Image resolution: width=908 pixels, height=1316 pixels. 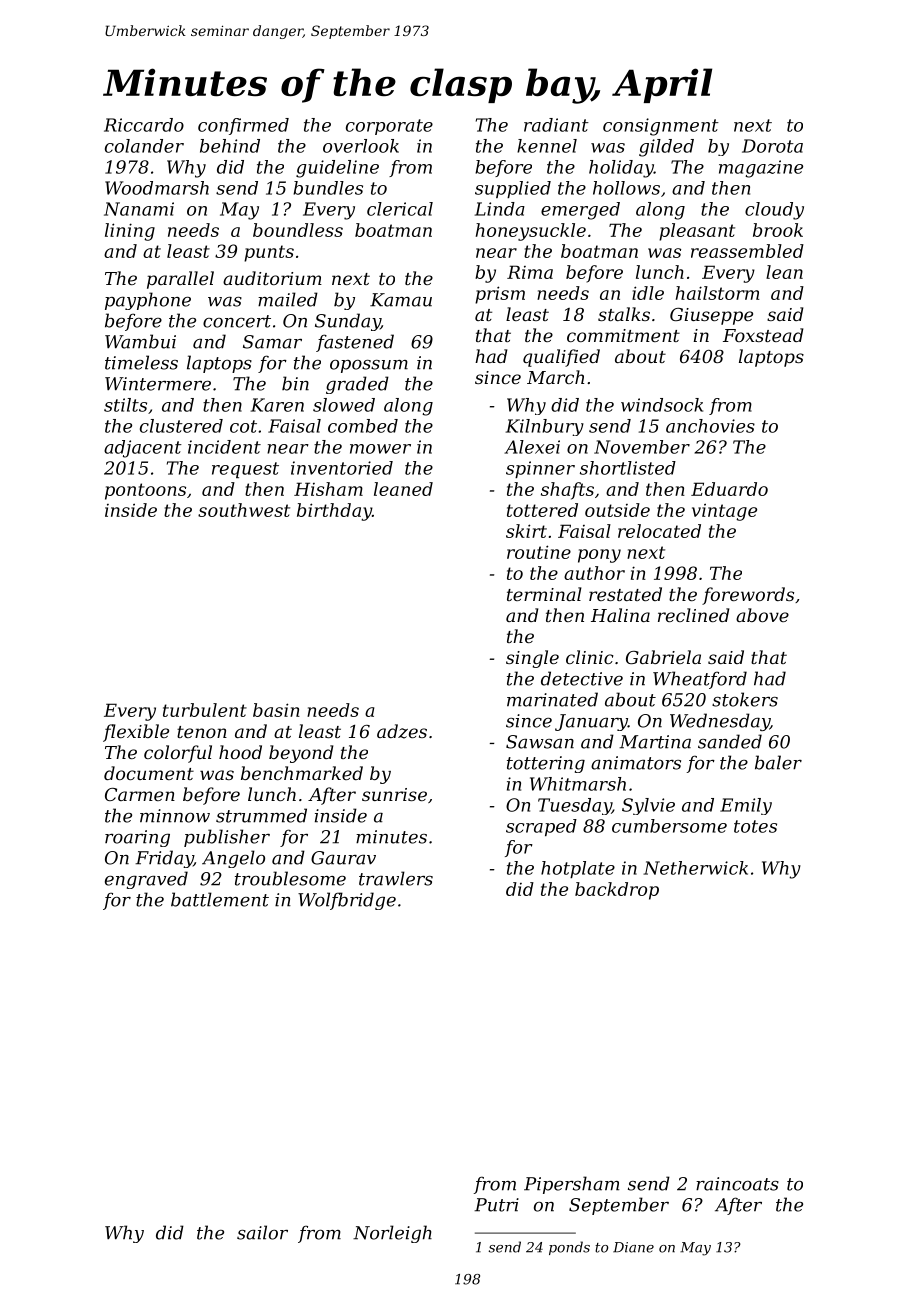 What do you see at coordinates (130, 232) in the page?
I see `lining` at bounding box center [130, 232].
